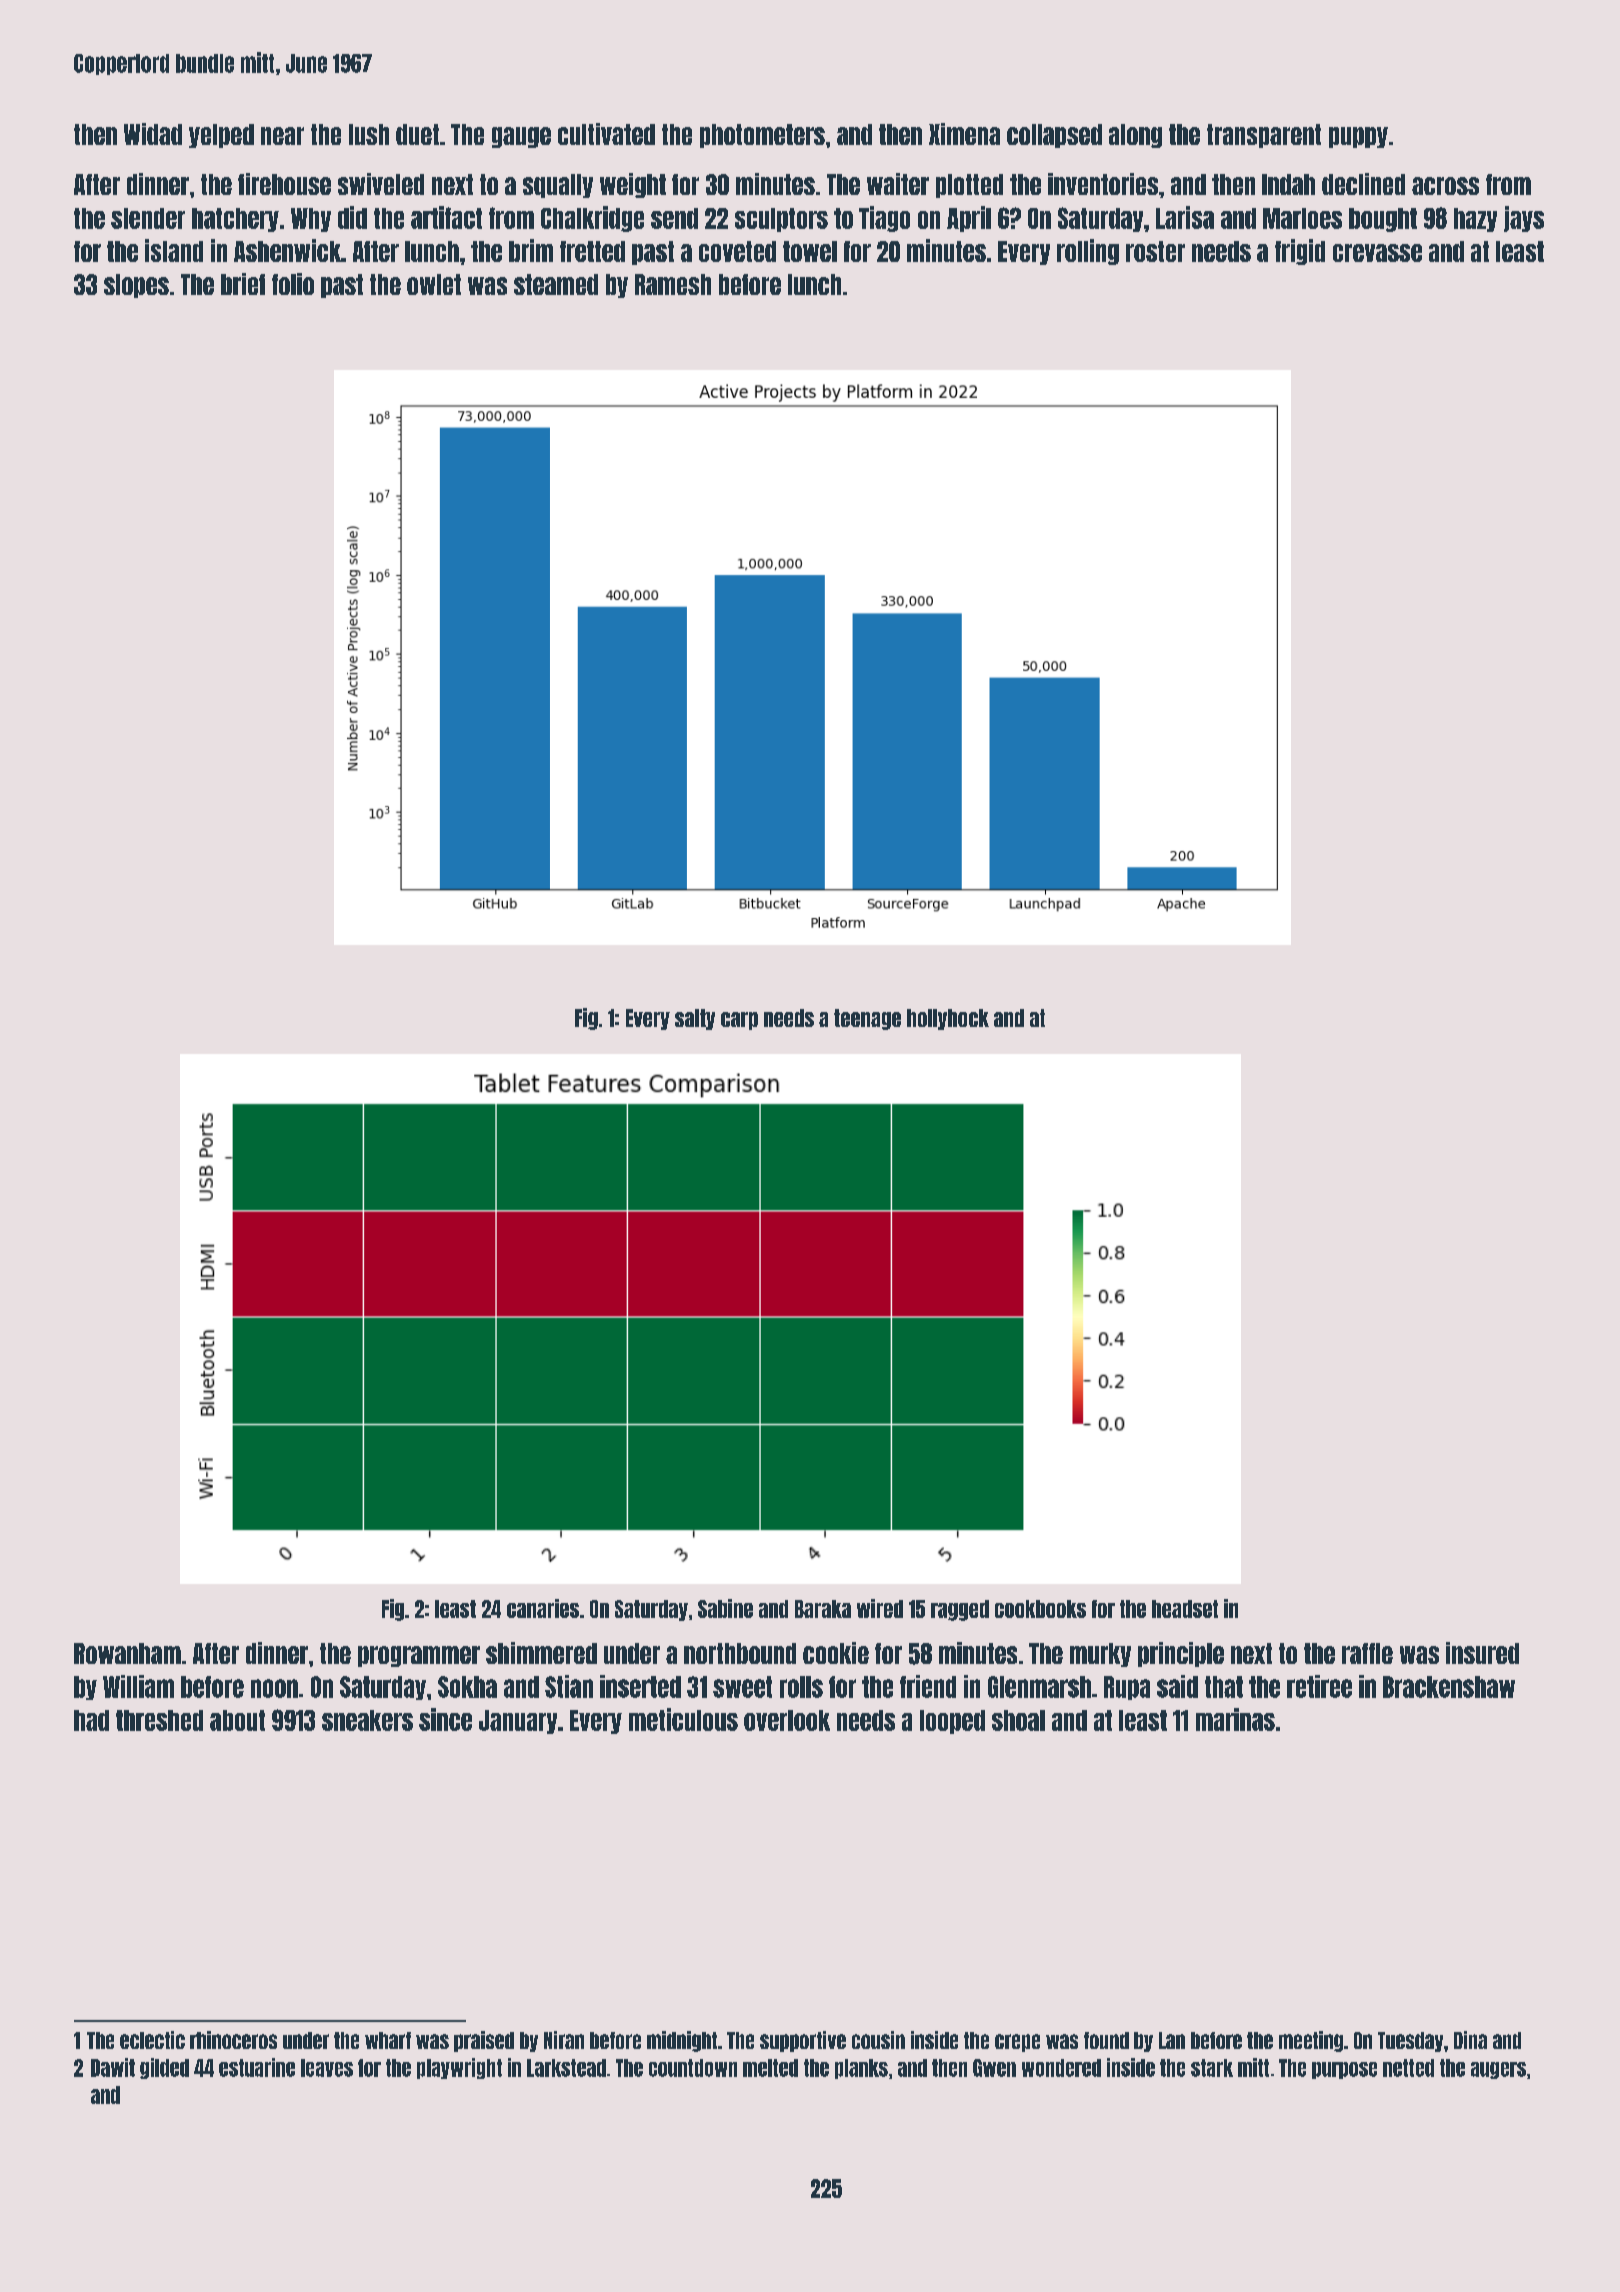 This page has height=2292, width=1620. I want to click on salty, so click(695, 1019).
